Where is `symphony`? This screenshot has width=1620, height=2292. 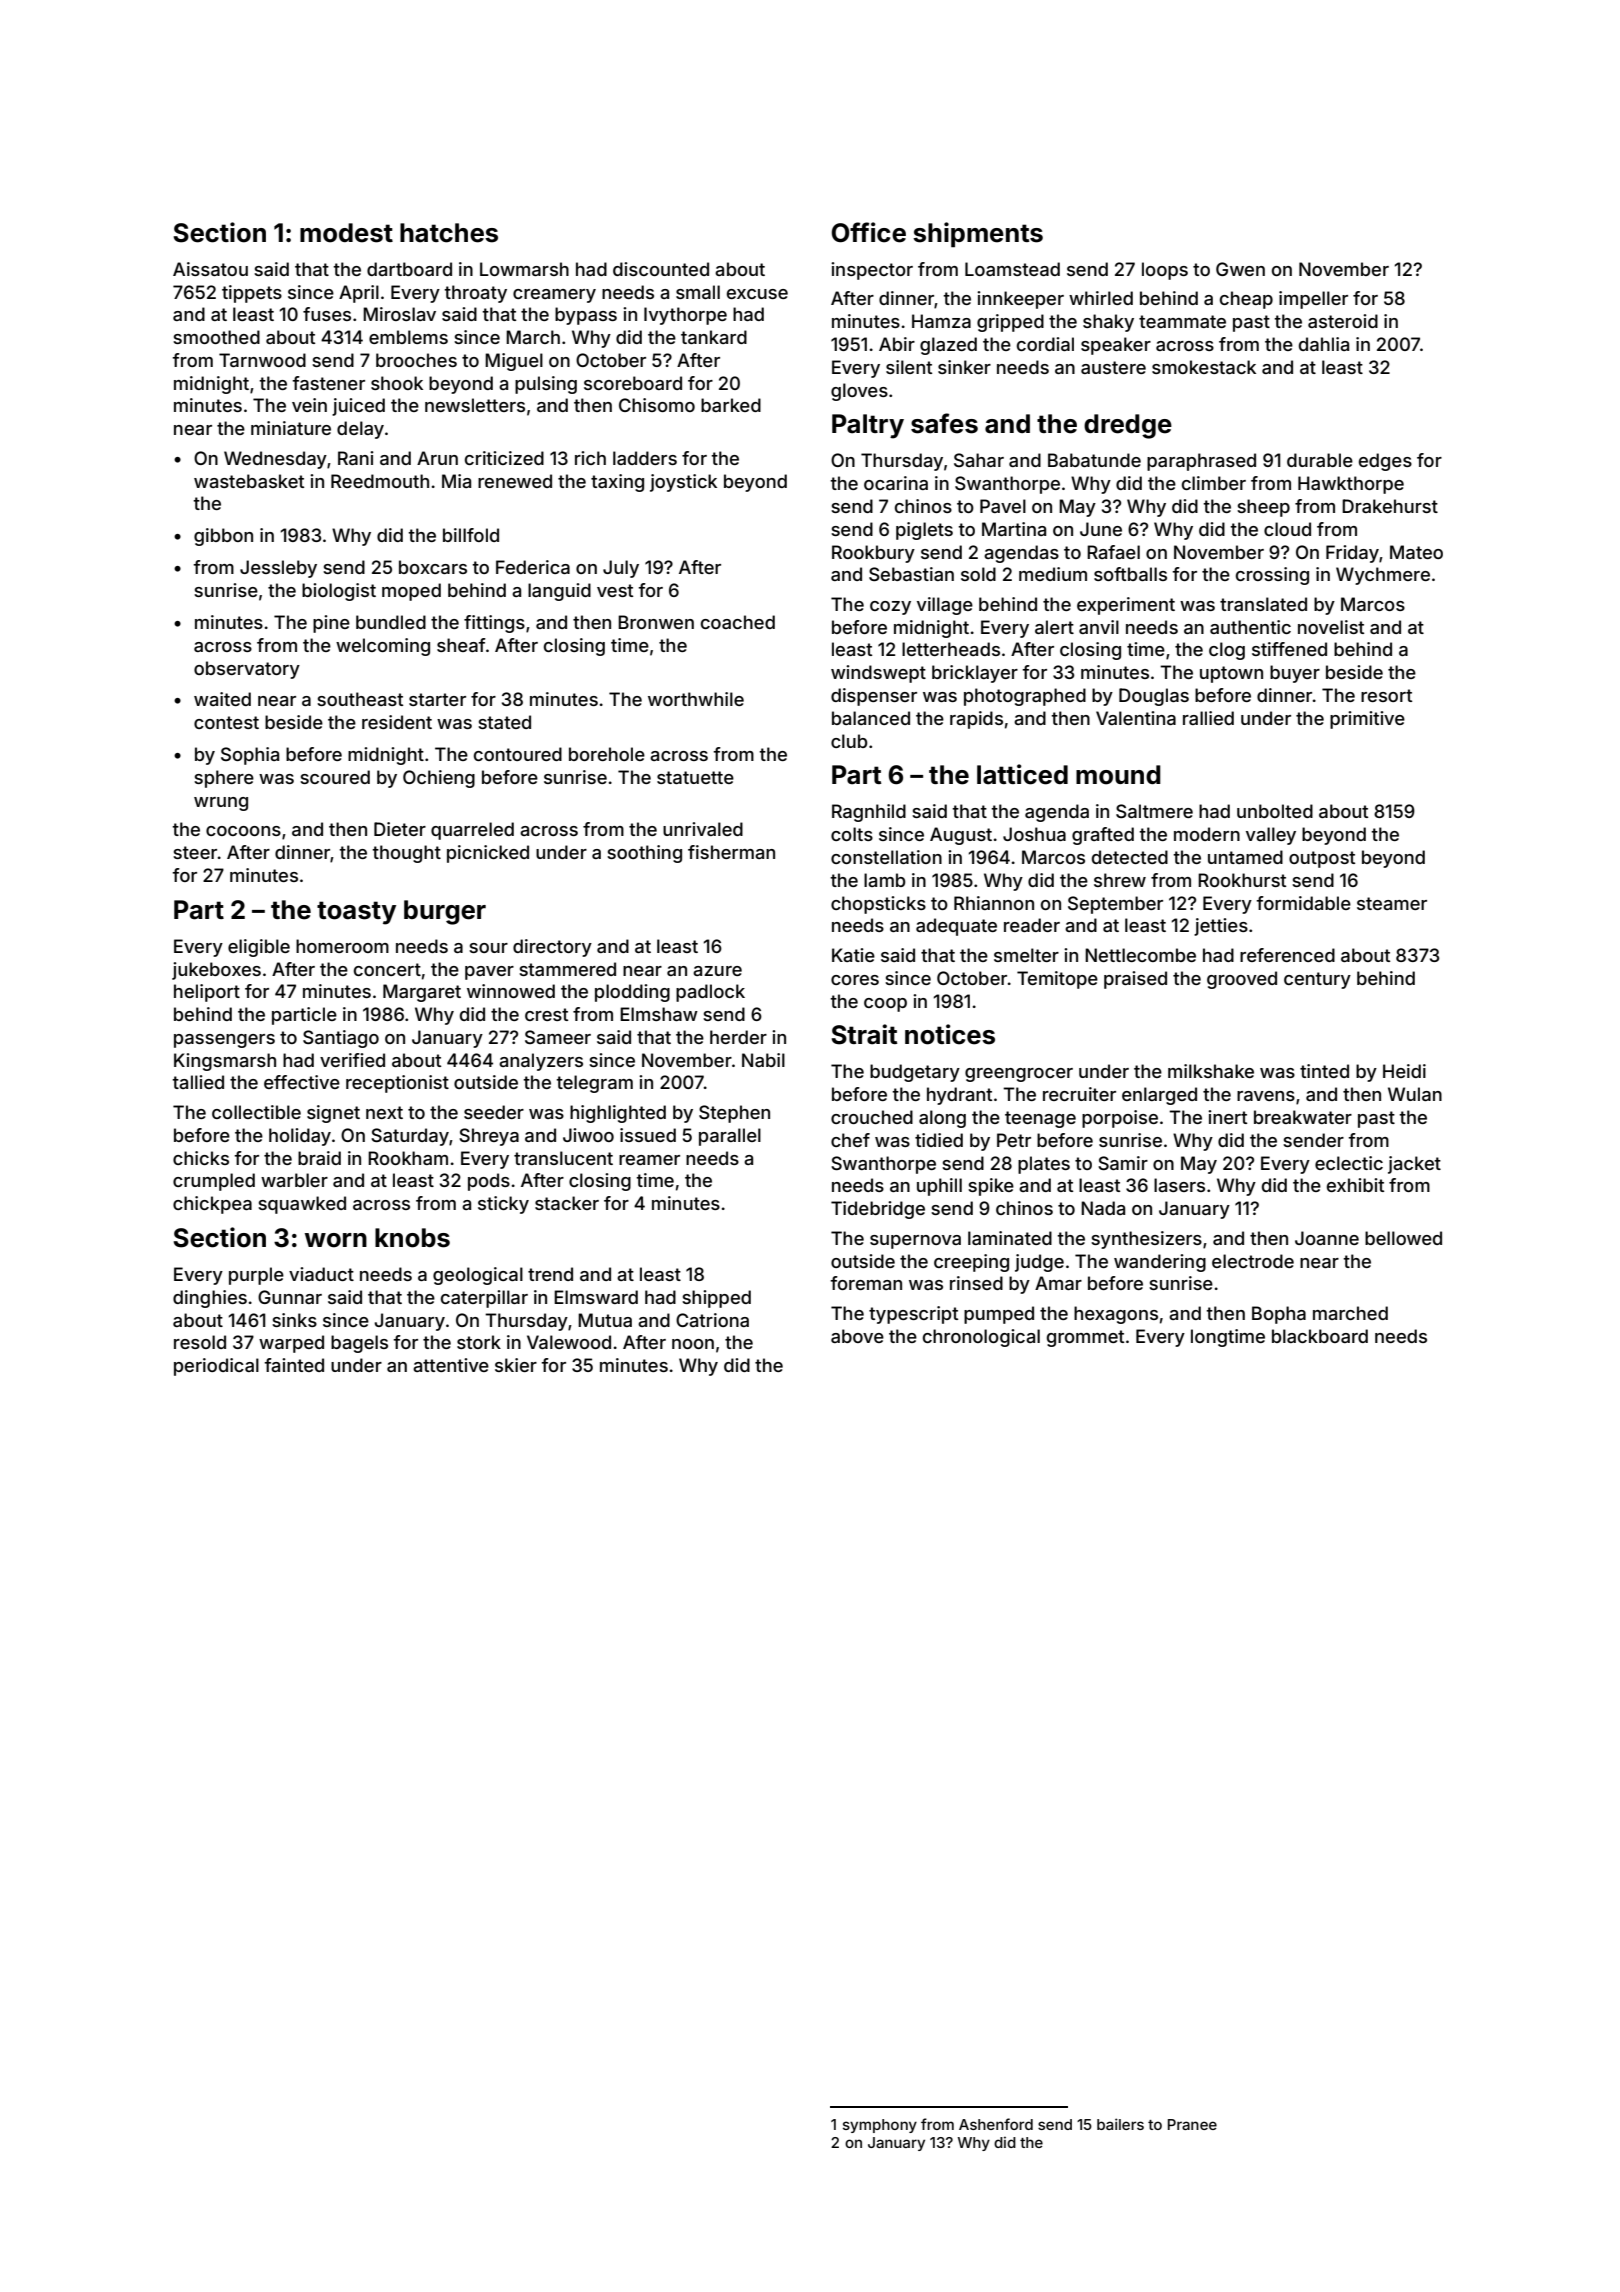
symphony is located at coordinates (880, 2126).
